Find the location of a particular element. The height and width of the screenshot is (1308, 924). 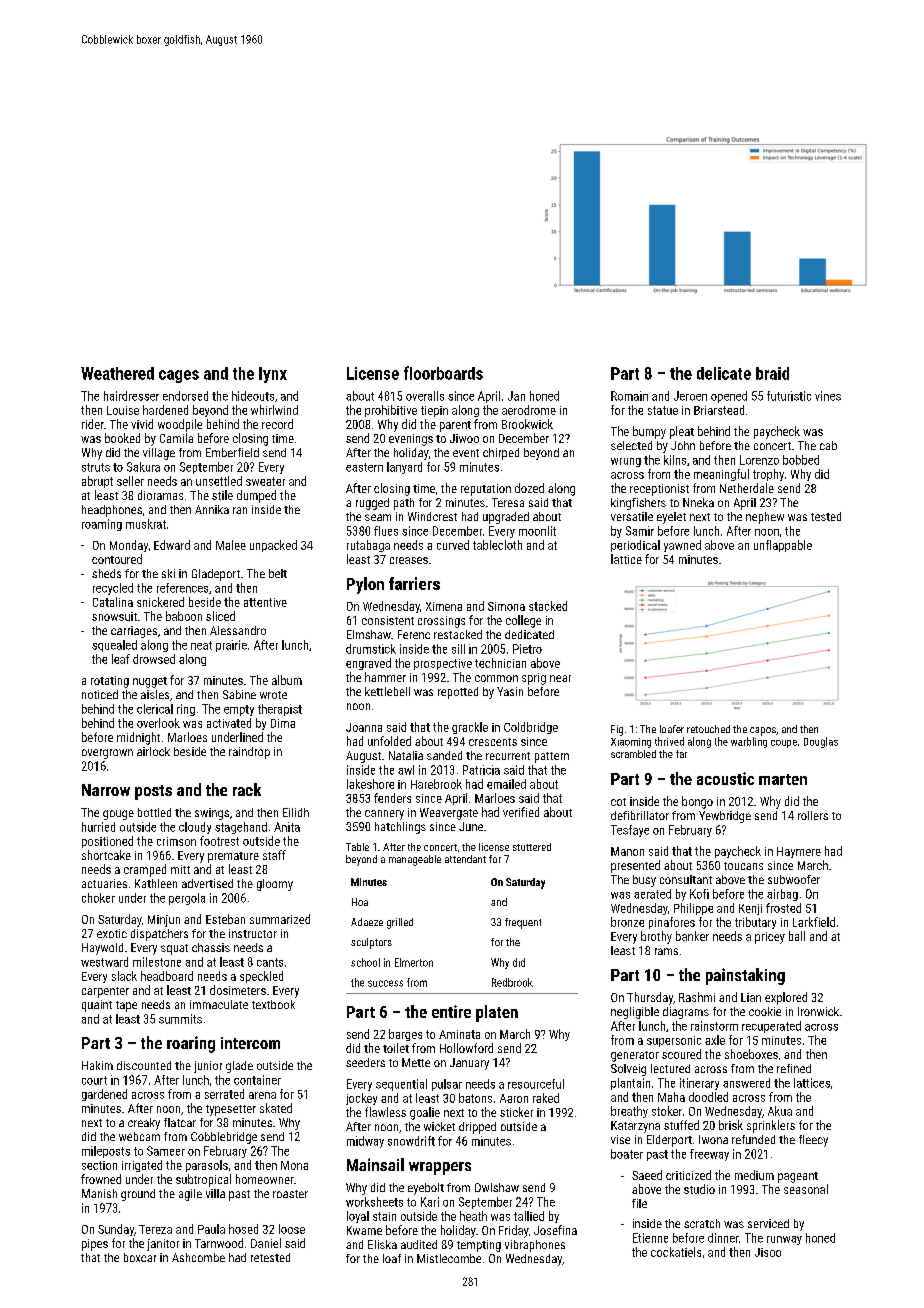

Lorenzo is located at coordinates (759, 460).
